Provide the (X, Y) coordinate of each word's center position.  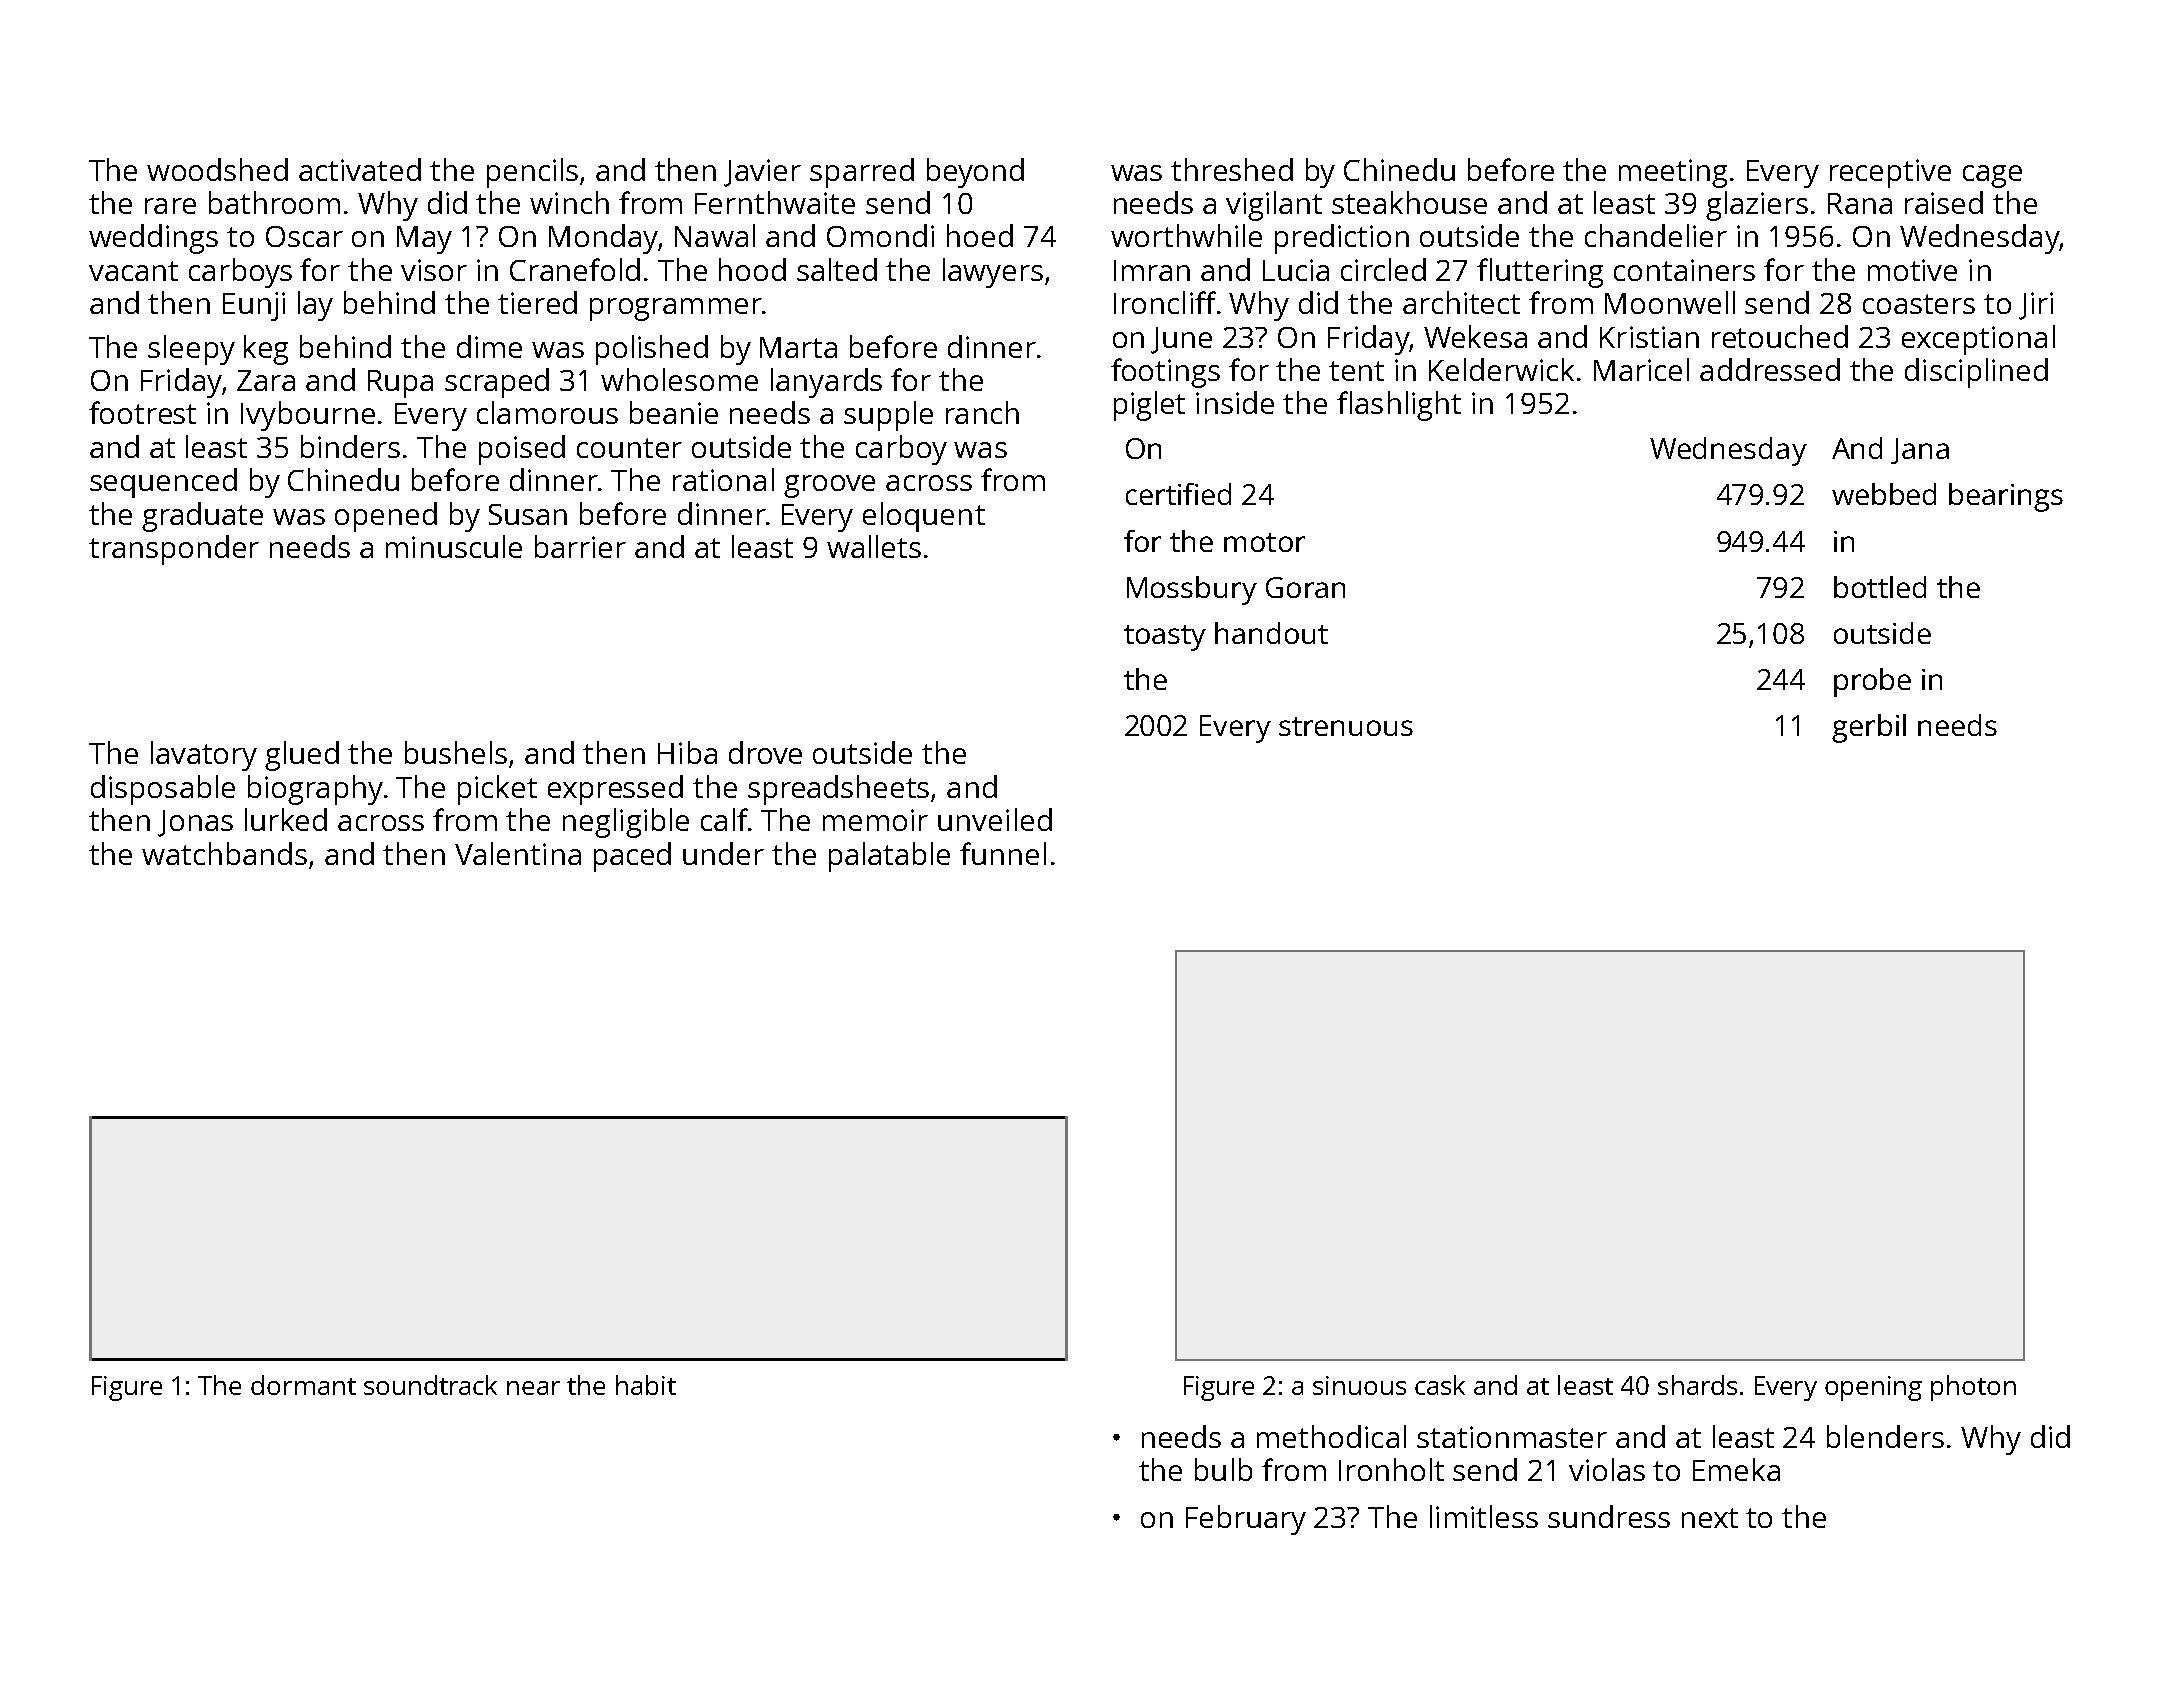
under (723, 853)
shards (1697, 1385)
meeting (1673, 173)
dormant (303, 1385)
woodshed (217, 169)
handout (1271, 633)
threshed (1232, 169)
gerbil (1869, 728)
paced (632, 857)
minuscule (454, 546)
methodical (1331, 1436)
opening (1873, 1388)
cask (1440, 1385)
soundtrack (430, 1385)
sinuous (1359, 1385)
